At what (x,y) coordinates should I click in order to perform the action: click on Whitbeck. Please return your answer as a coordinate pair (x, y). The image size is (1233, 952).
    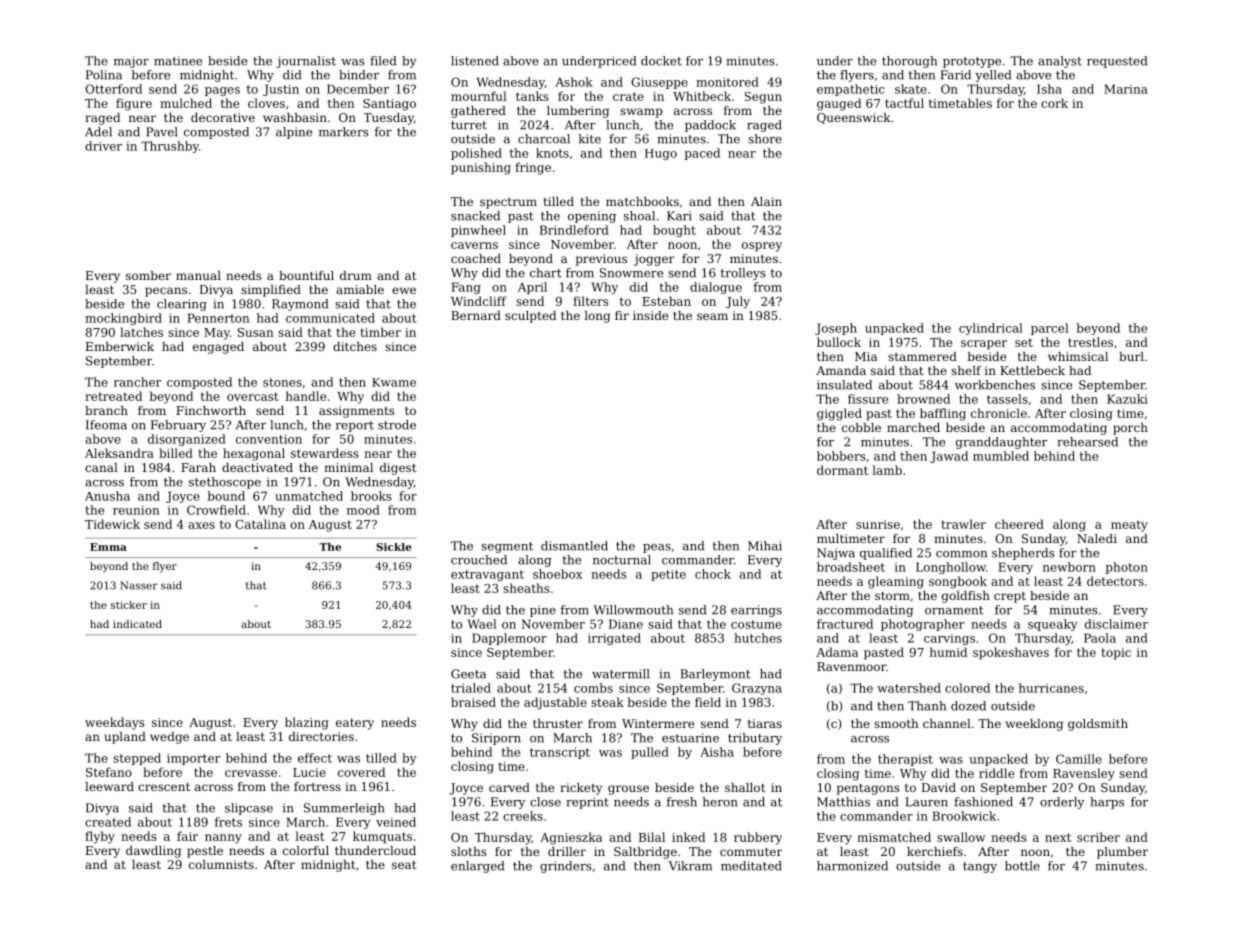
    Looking at the image, I should click on (702, 96).
